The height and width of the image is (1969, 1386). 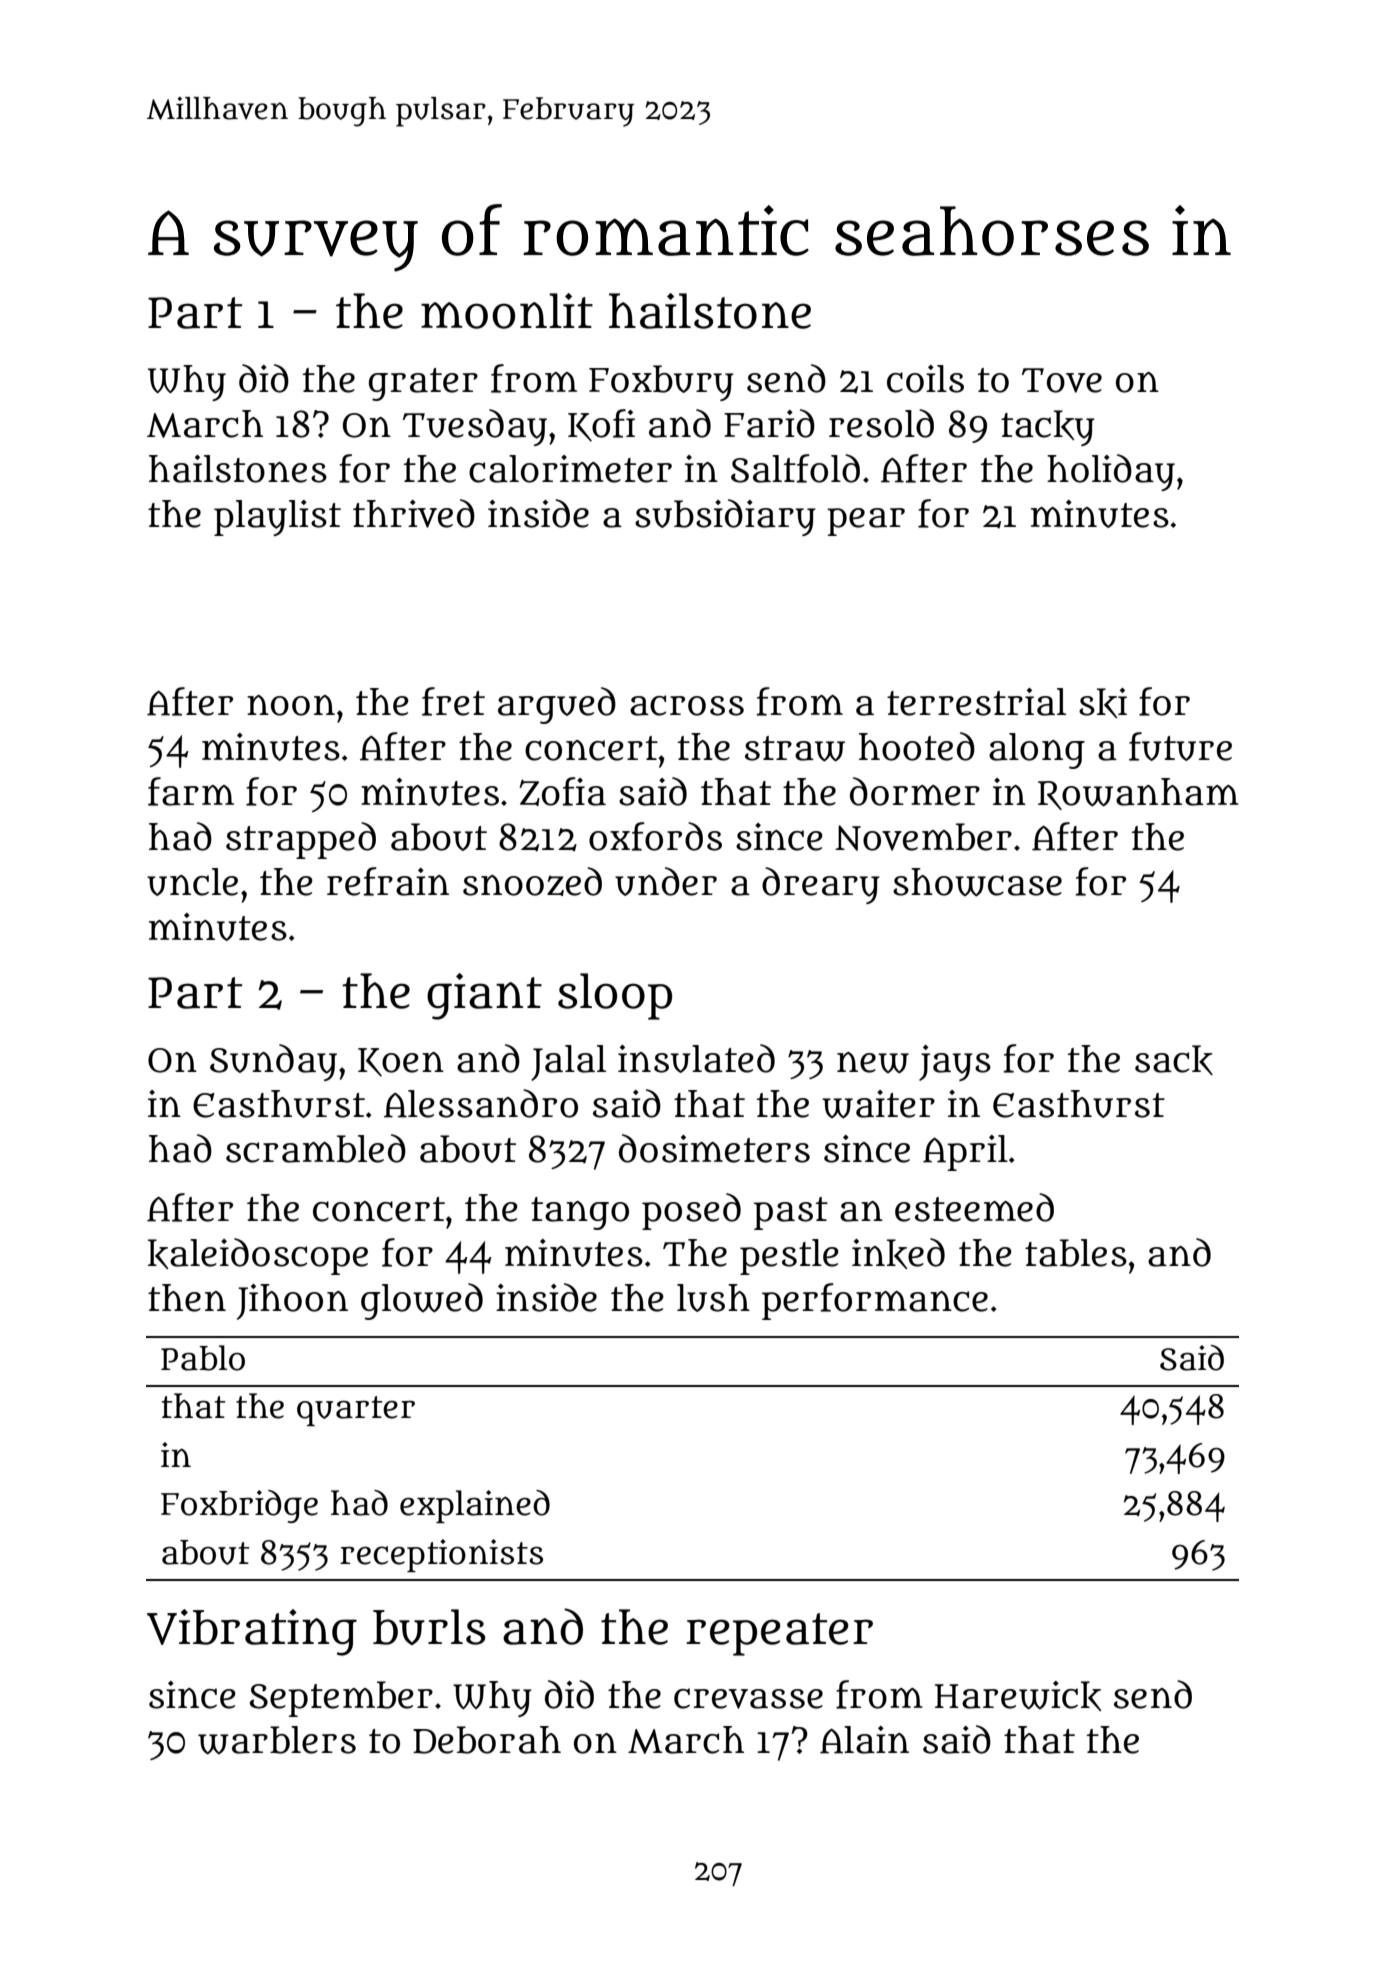 What do you see at coordinates (453, 701) in the image?
I see `fret` at bounding box center [453, 701].
